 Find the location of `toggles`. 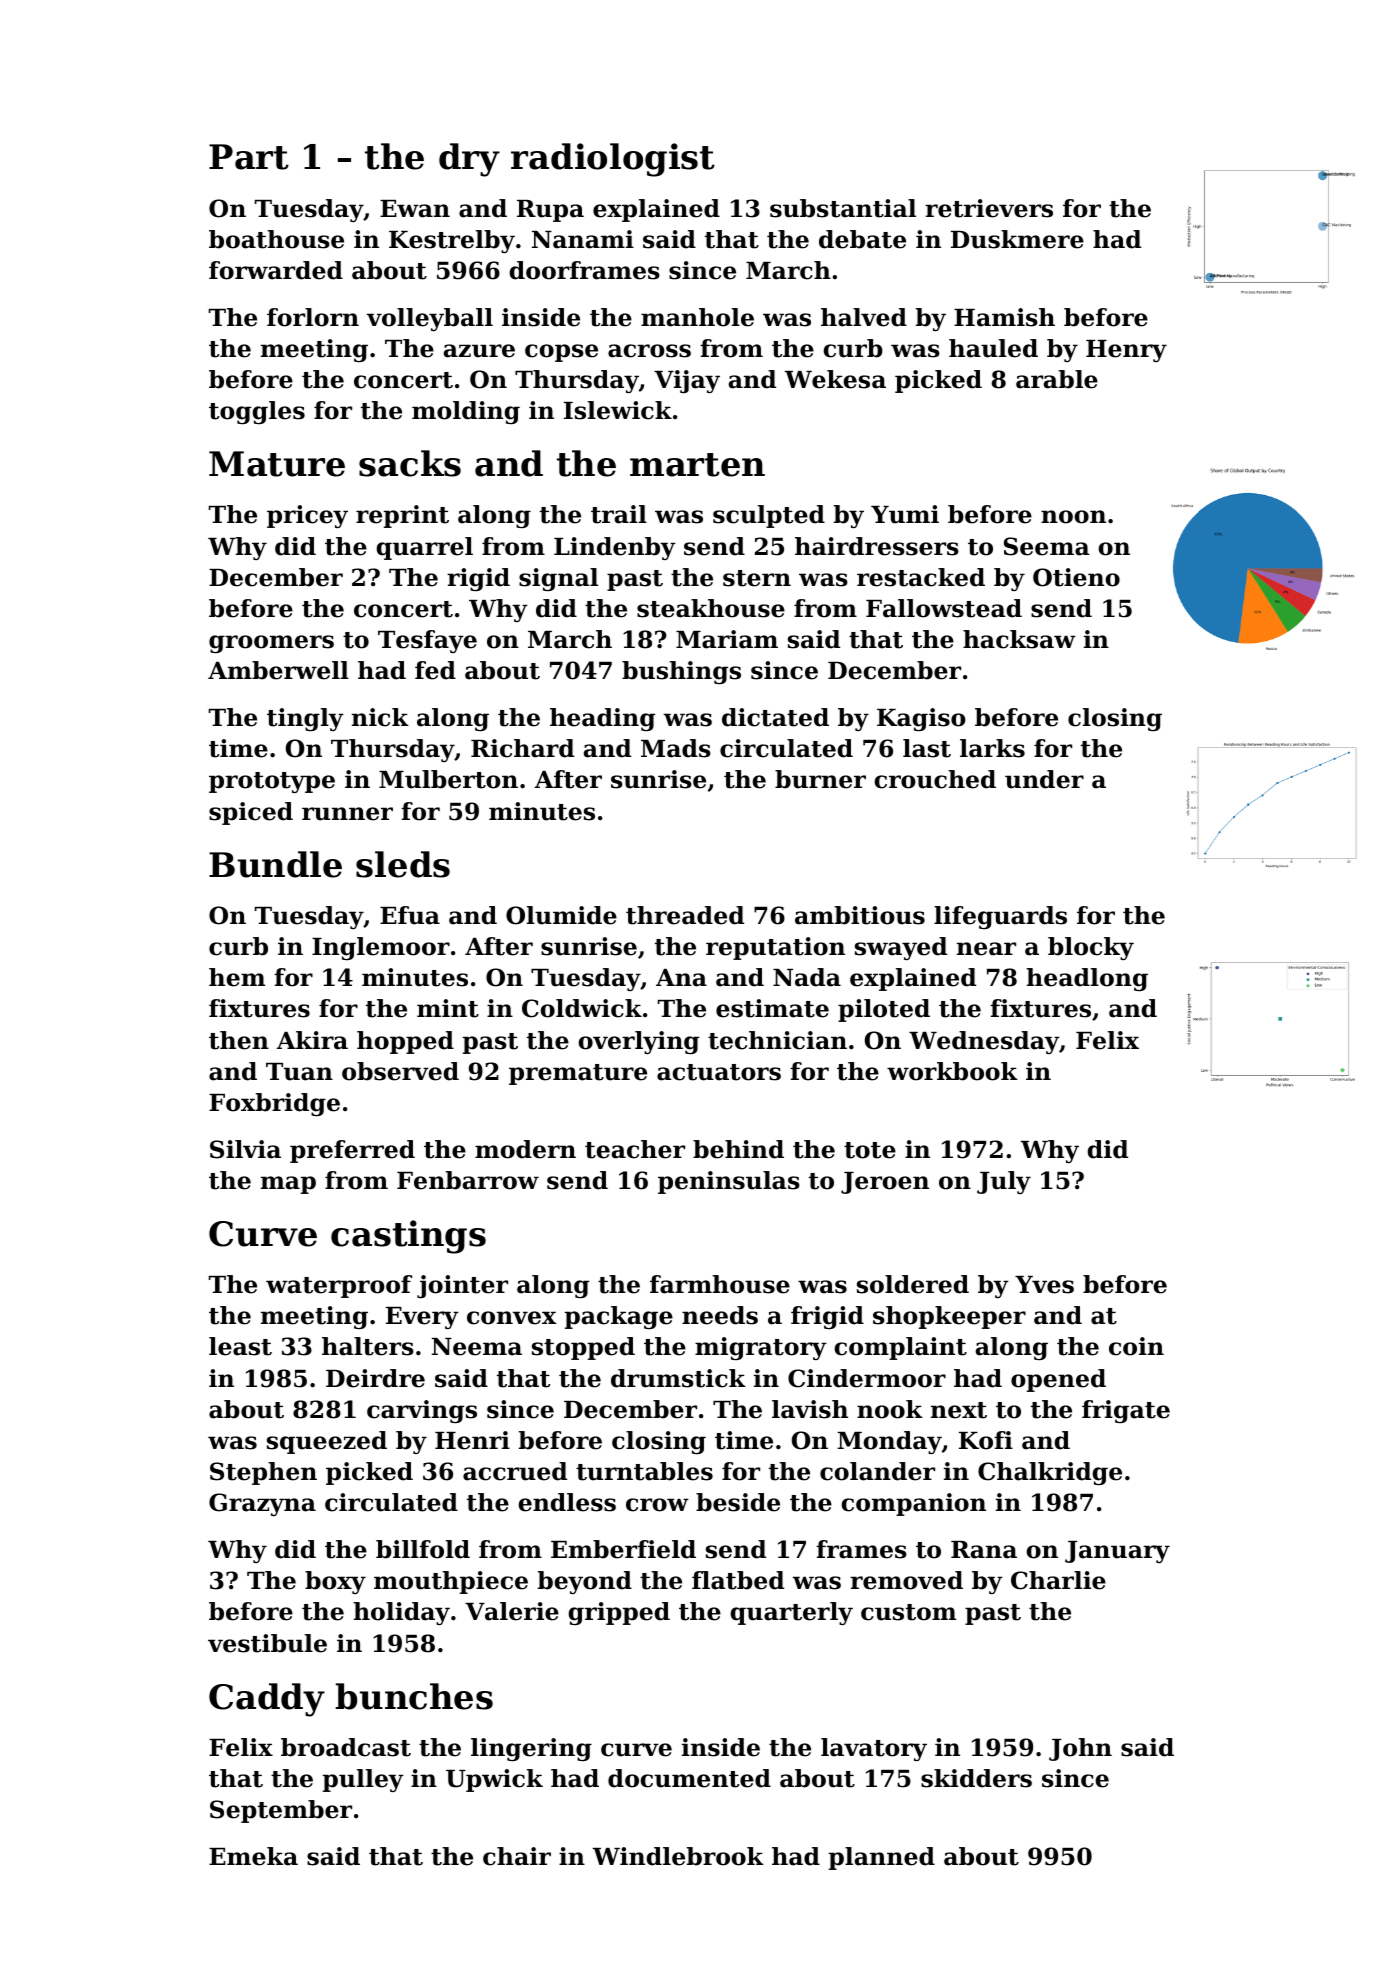

toggles is located at coordinates (257, 412).
